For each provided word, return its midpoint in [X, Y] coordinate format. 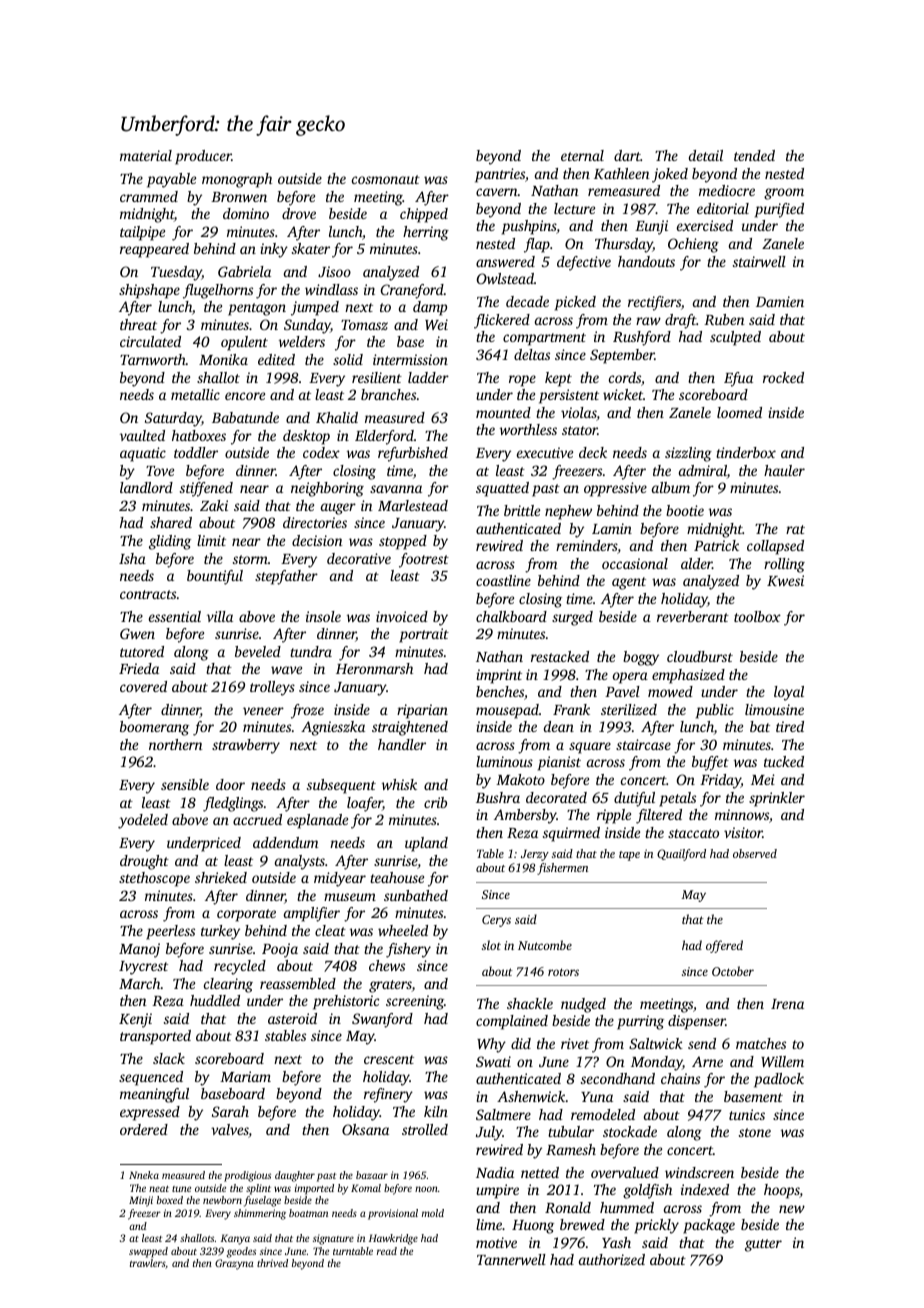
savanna [396, 489]
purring [640, 1022]
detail [706, 155]
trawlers [147, 1263]
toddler [196, 452]
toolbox [757, 616]
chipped [424, 215]
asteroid [292, 1018]
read [387, 1251]
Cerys [496, 921]
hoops [782, 1191]
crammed [149, 196]
